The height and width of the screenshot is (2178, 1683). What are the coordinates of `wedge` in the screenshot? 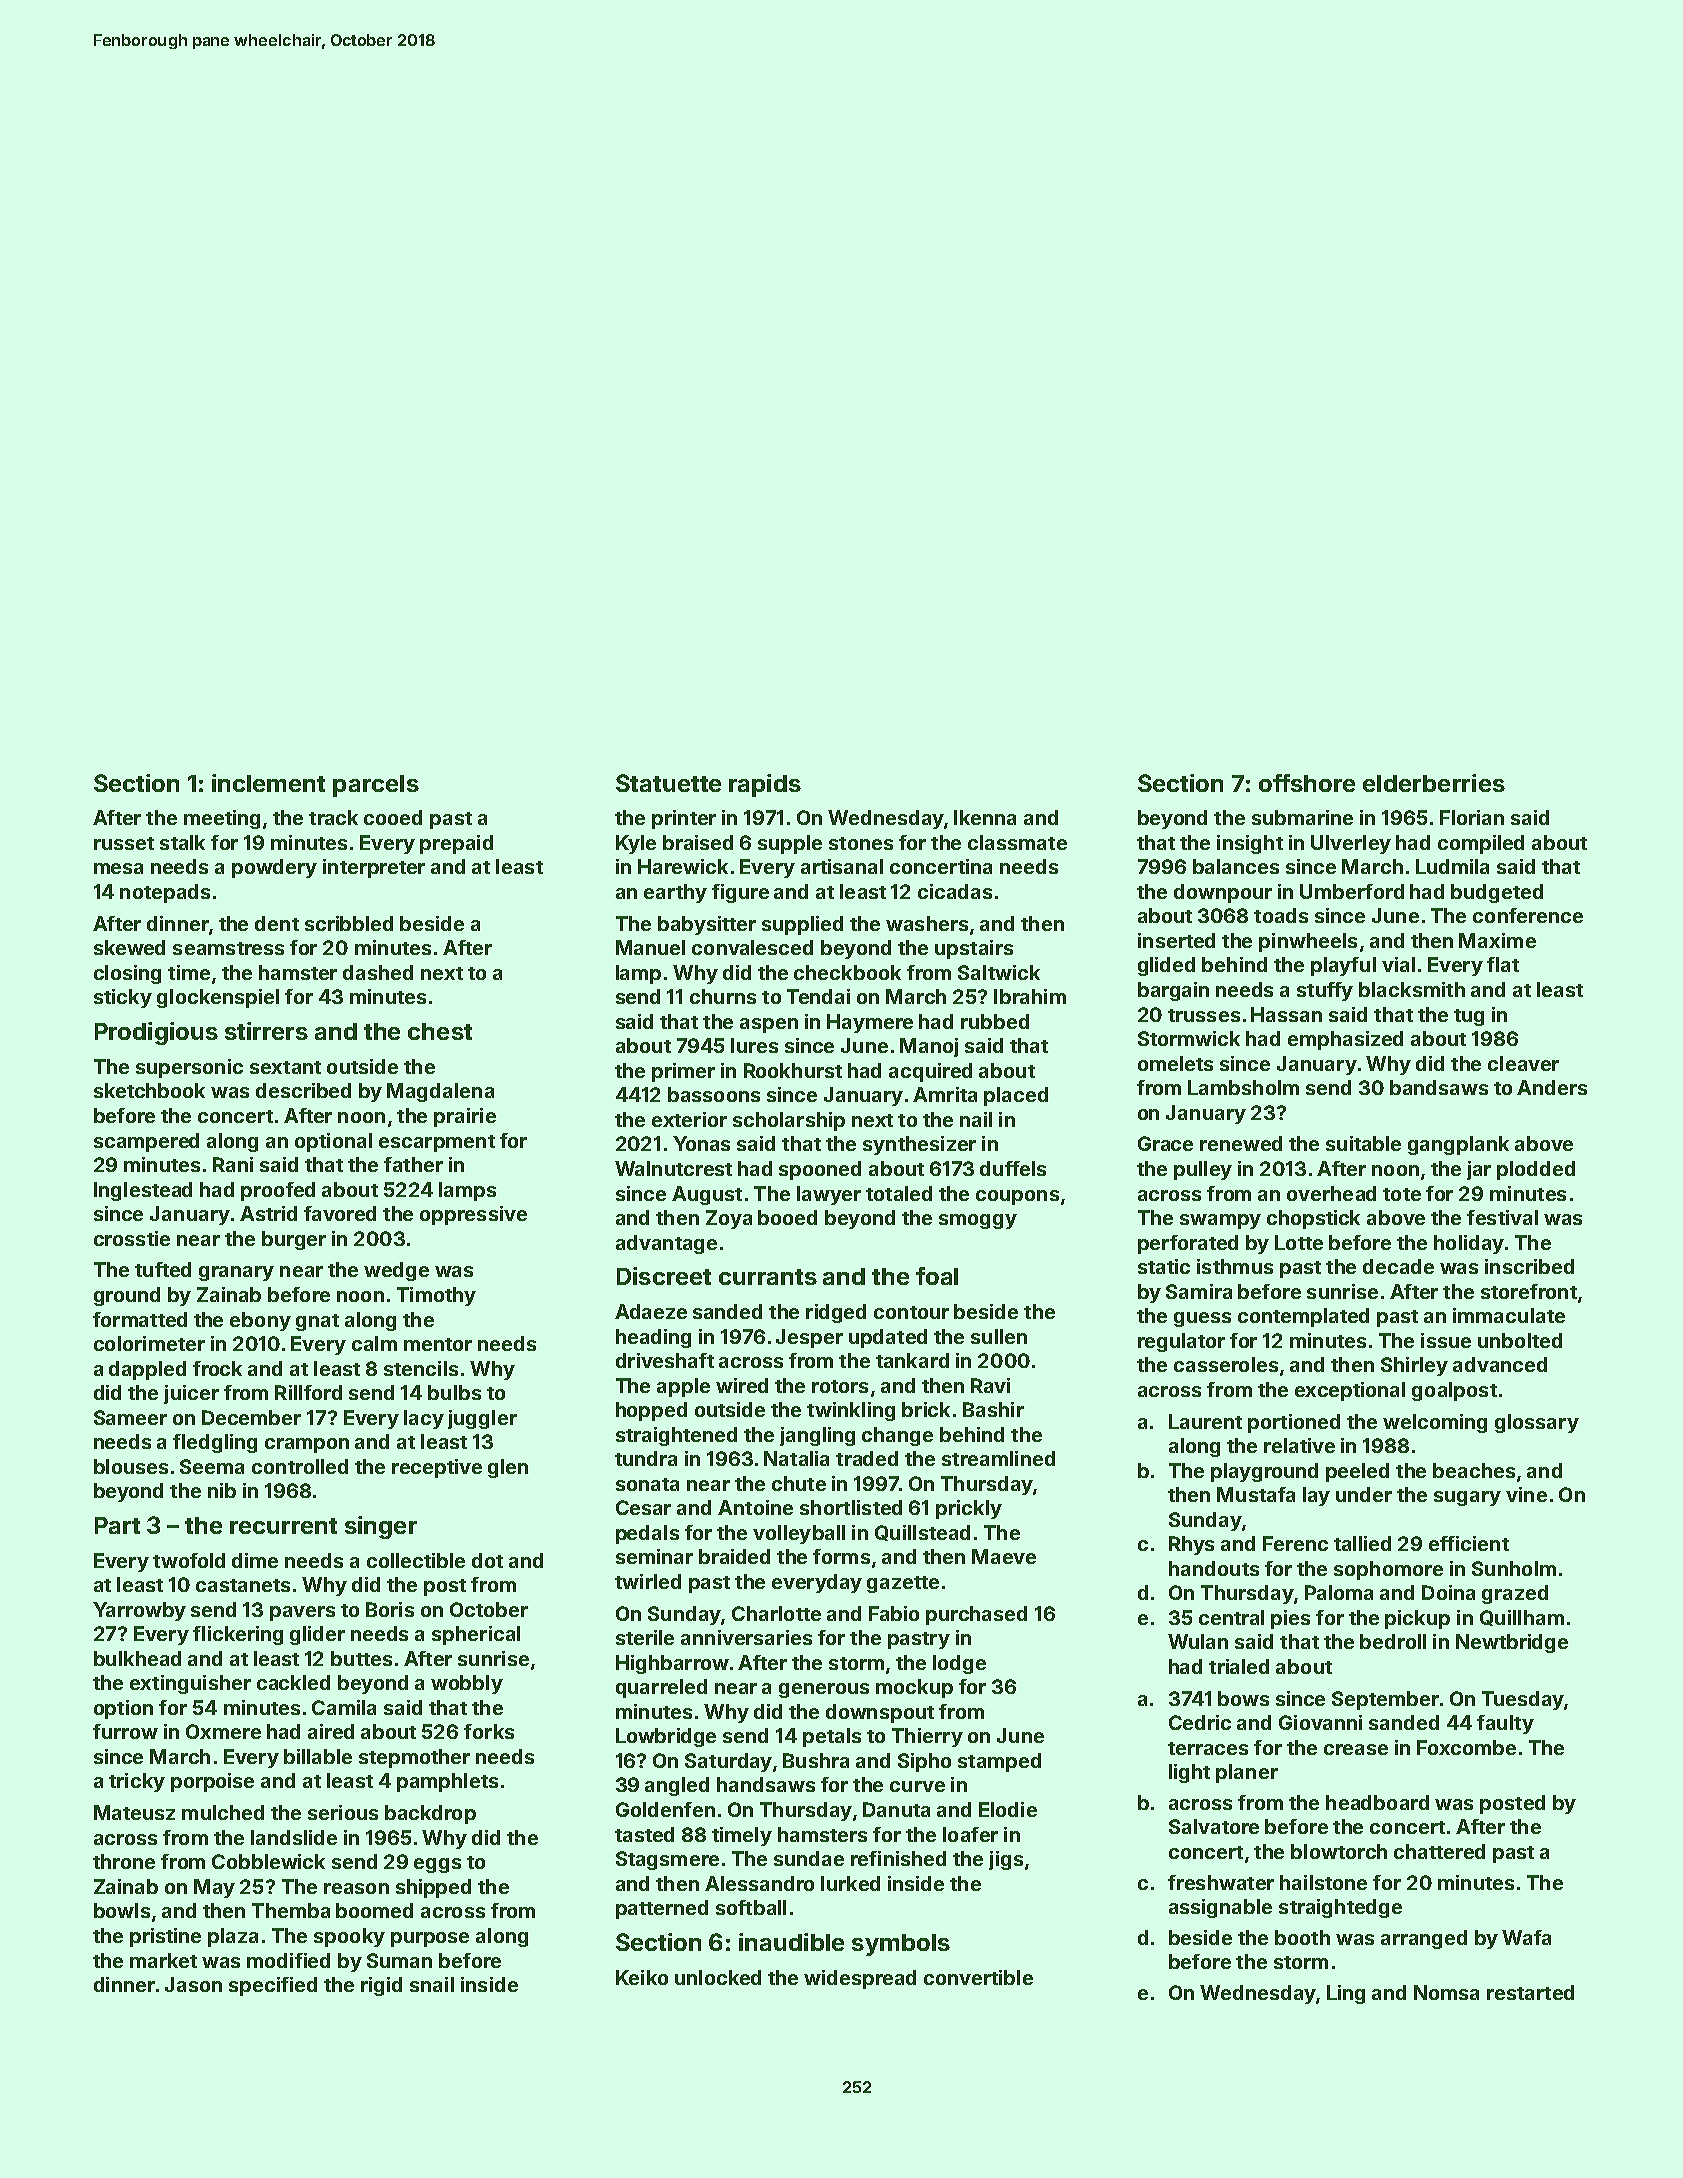 It's located at (396, 1271).
